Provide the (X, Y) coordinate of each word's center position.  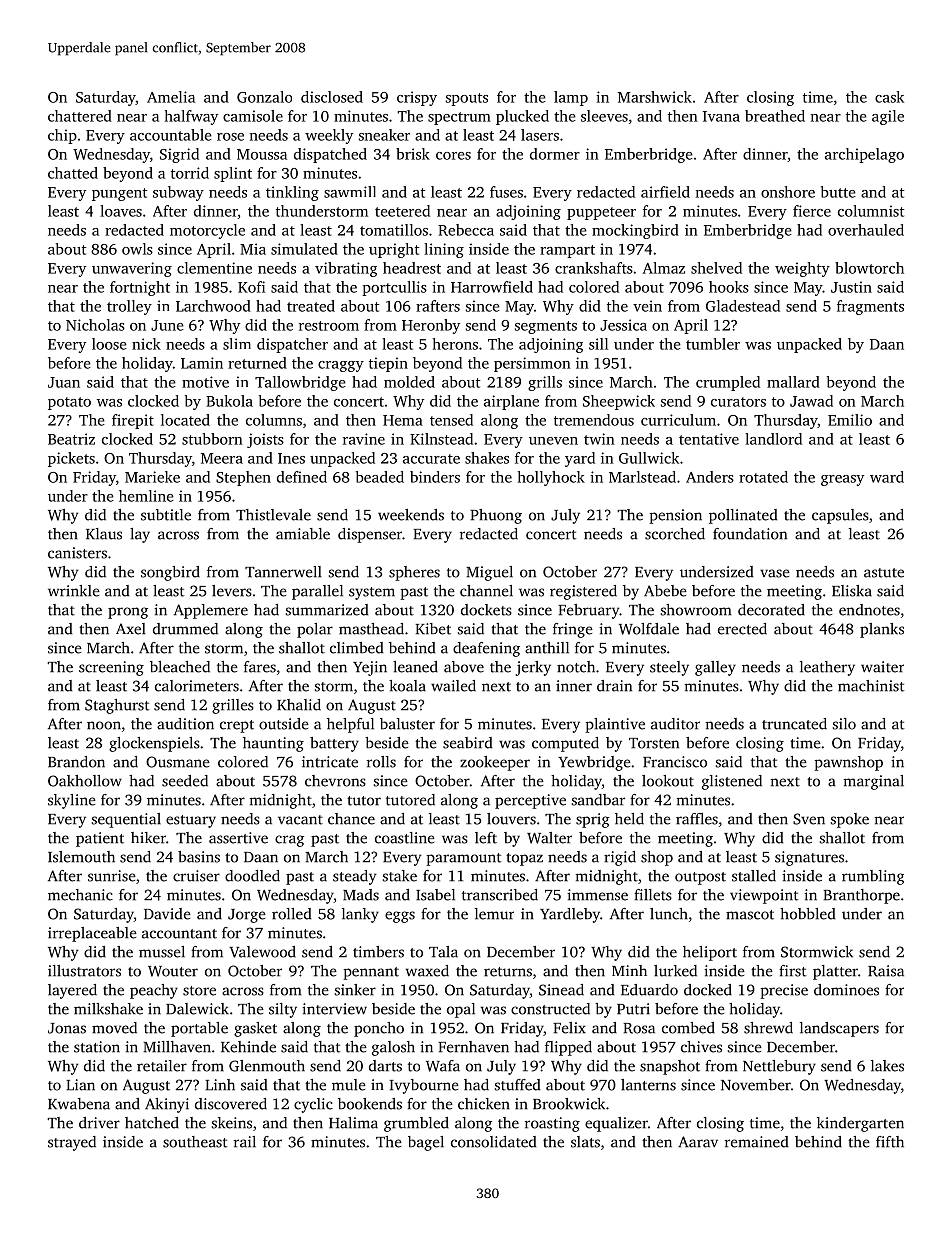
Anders (710, 477)
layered (72, 991)
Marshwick (655, 97)
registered (583, 592)
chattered (80, 116)
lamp (571, 98)
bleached (180, 667)
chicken (484, 1104)
